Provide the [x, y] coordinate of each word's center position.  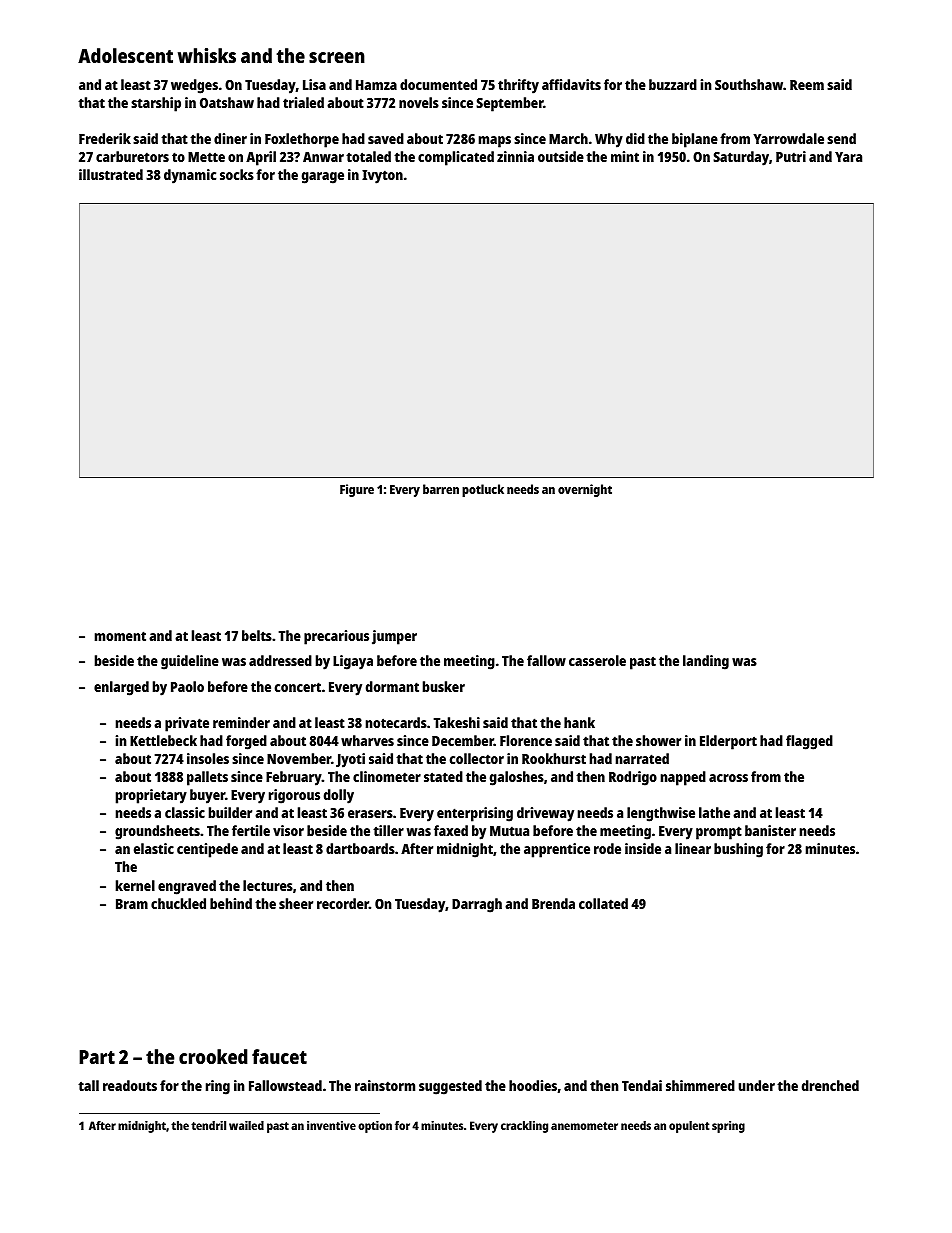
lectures [268, 885]
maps [495, 142]
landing [706, 662]
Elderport [728, 742]
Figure [357, 490]
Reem [807, 85]
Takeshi [457, 722]
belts [257, 635]
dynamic [190, 176]
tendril [208, 1125]
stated [443, 776]
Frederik [105, 138]
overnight [585, 490]
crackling [524, 1127]
